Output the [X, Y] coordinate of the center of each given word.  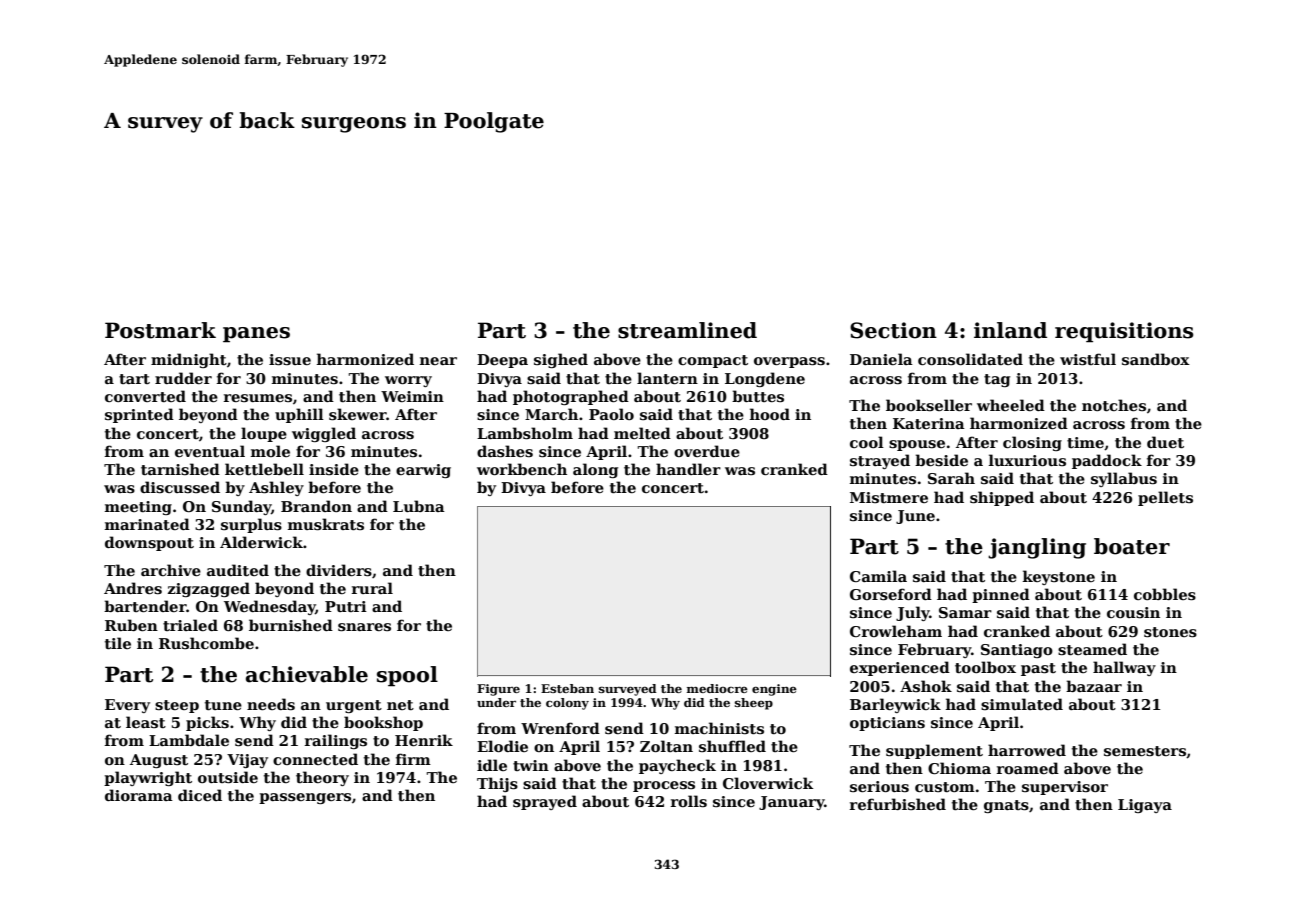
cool [867, 442]
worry [408, 381]
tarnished [180, 469]
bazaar [1094, 686]
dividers [339, 570]
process [664, 786]
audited [238, 570]
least [146, 722]
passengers [305, 798]
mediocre [717, 688]
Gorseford [891, 594]
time [1085, 442]
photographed [571, 397]
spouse [917, 445]
